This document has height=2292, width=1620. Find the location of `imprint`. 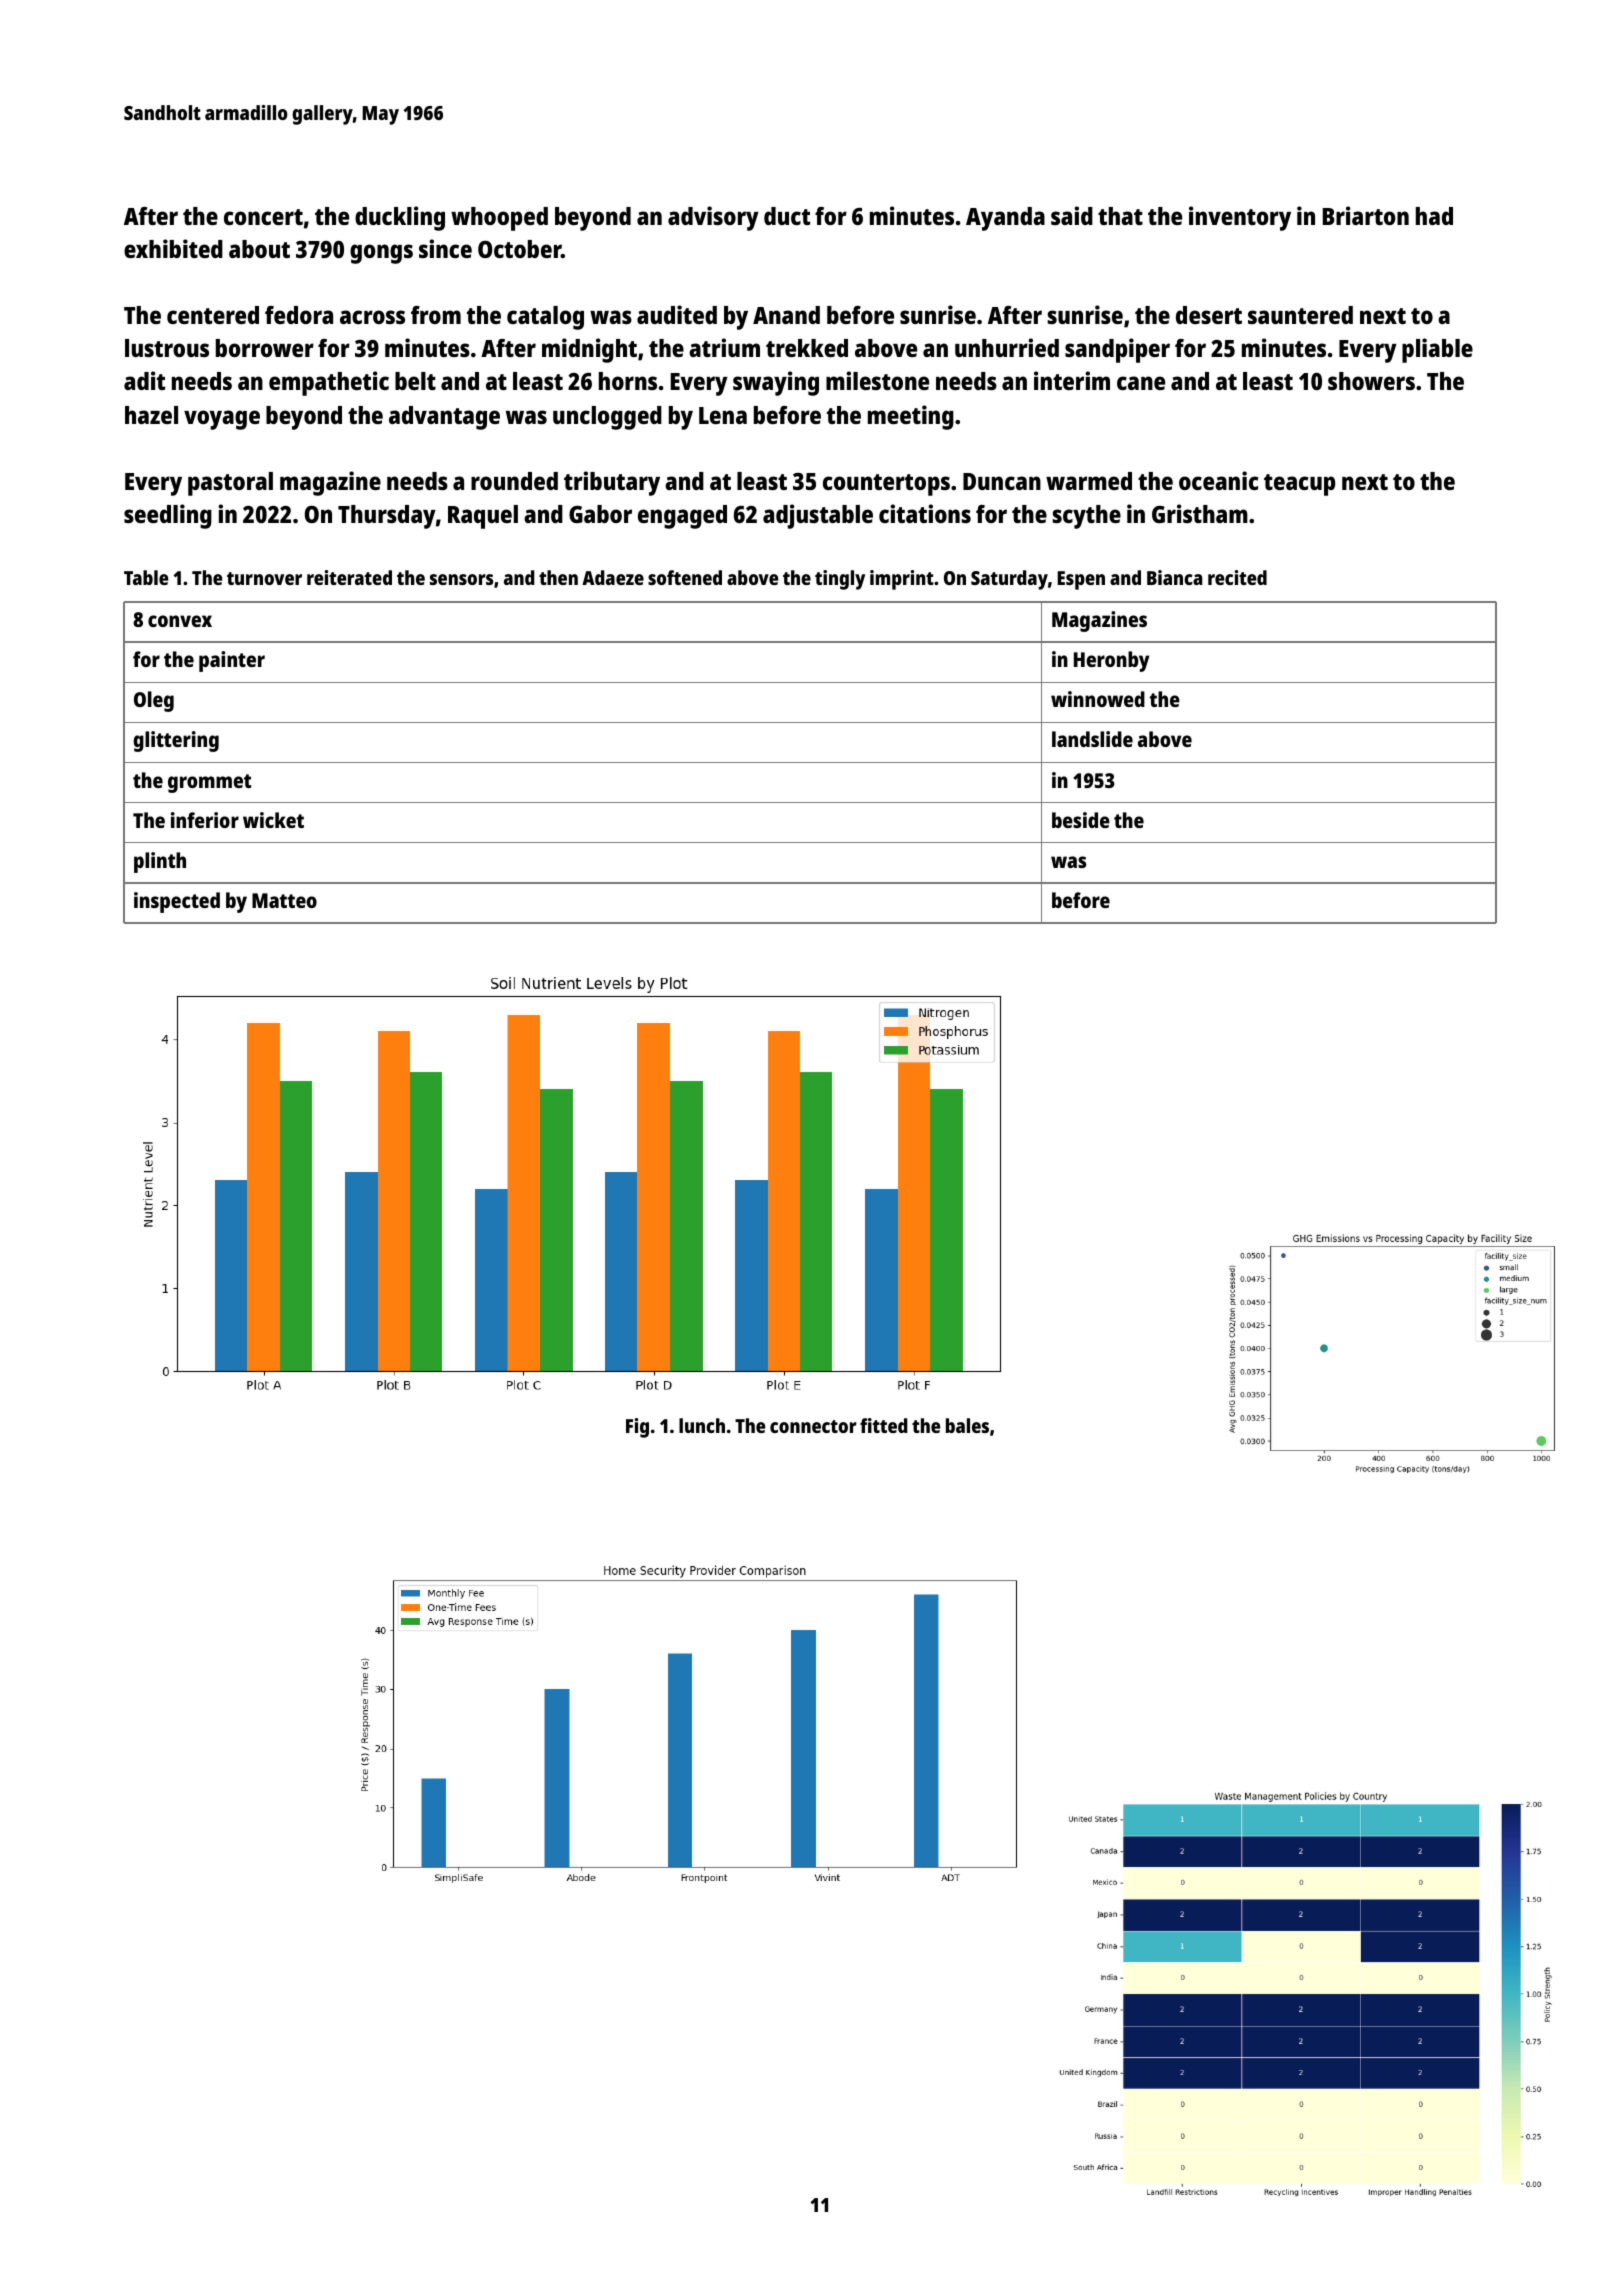

imprint is located at coordinates (902, 580).
